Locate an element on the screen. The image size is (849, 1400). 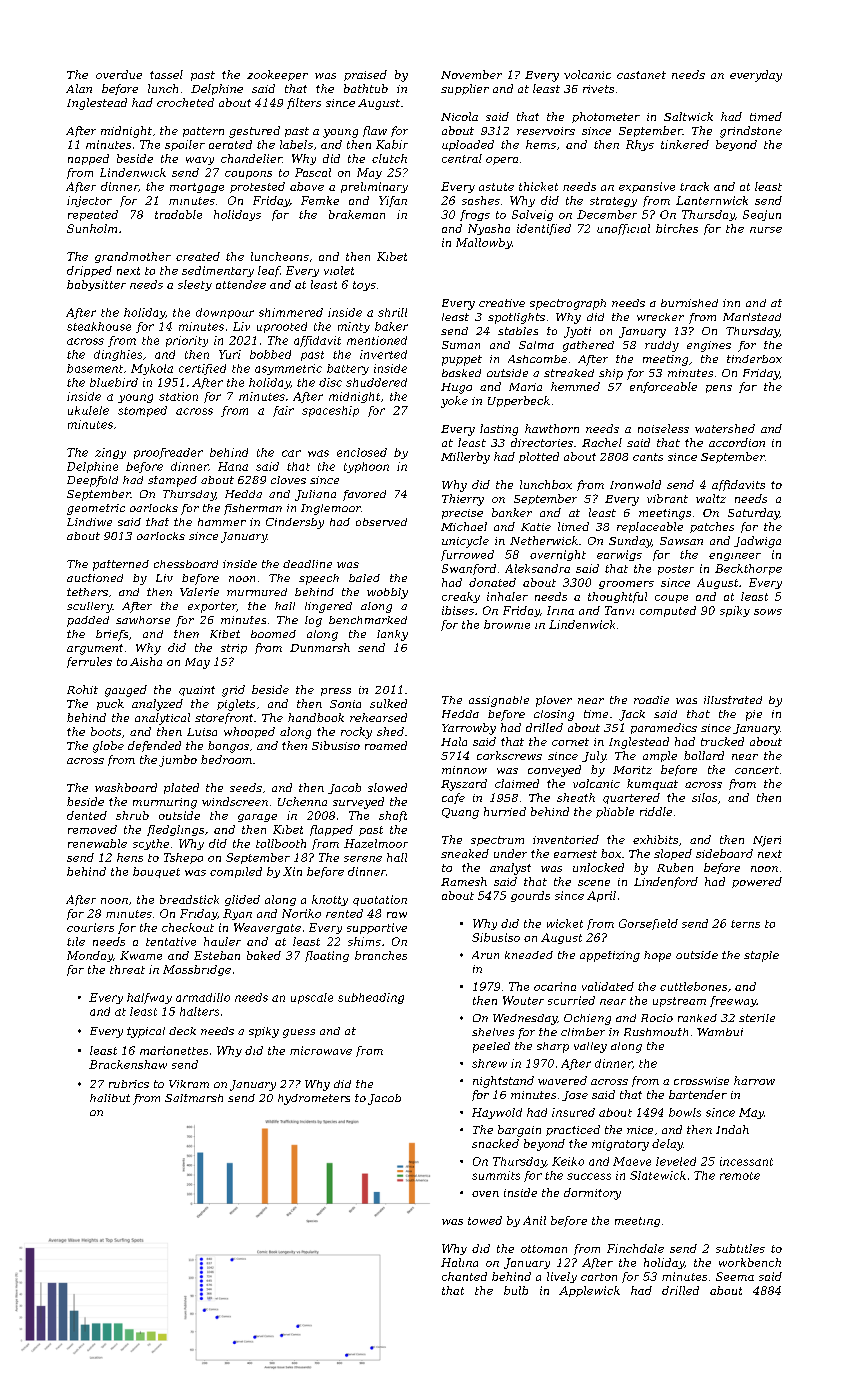
flaw is located at coordinates (375, 131).
